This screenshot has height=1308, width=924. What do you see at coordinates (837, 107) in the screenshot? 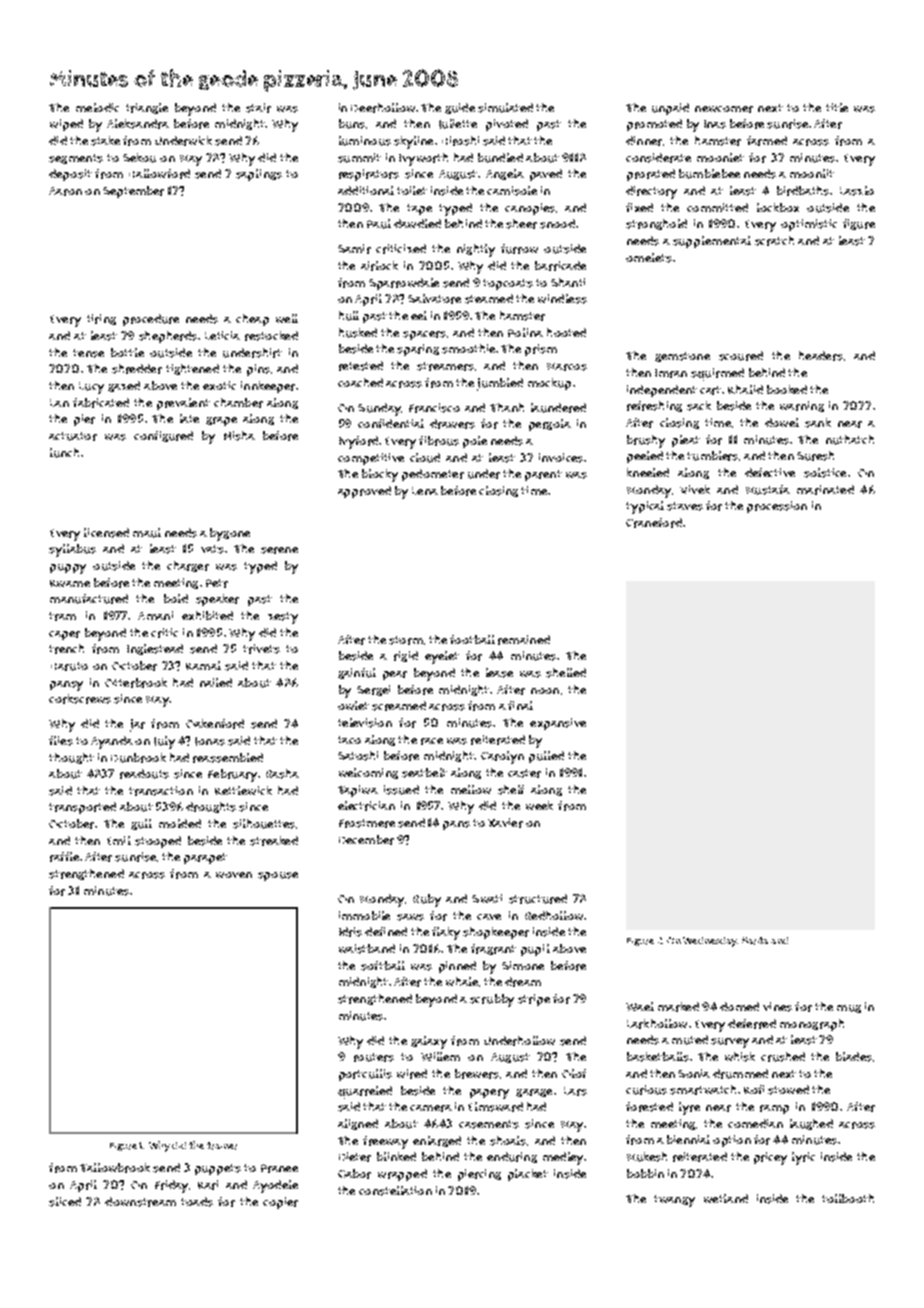
I see `title` at bounding box center [837, 107].
